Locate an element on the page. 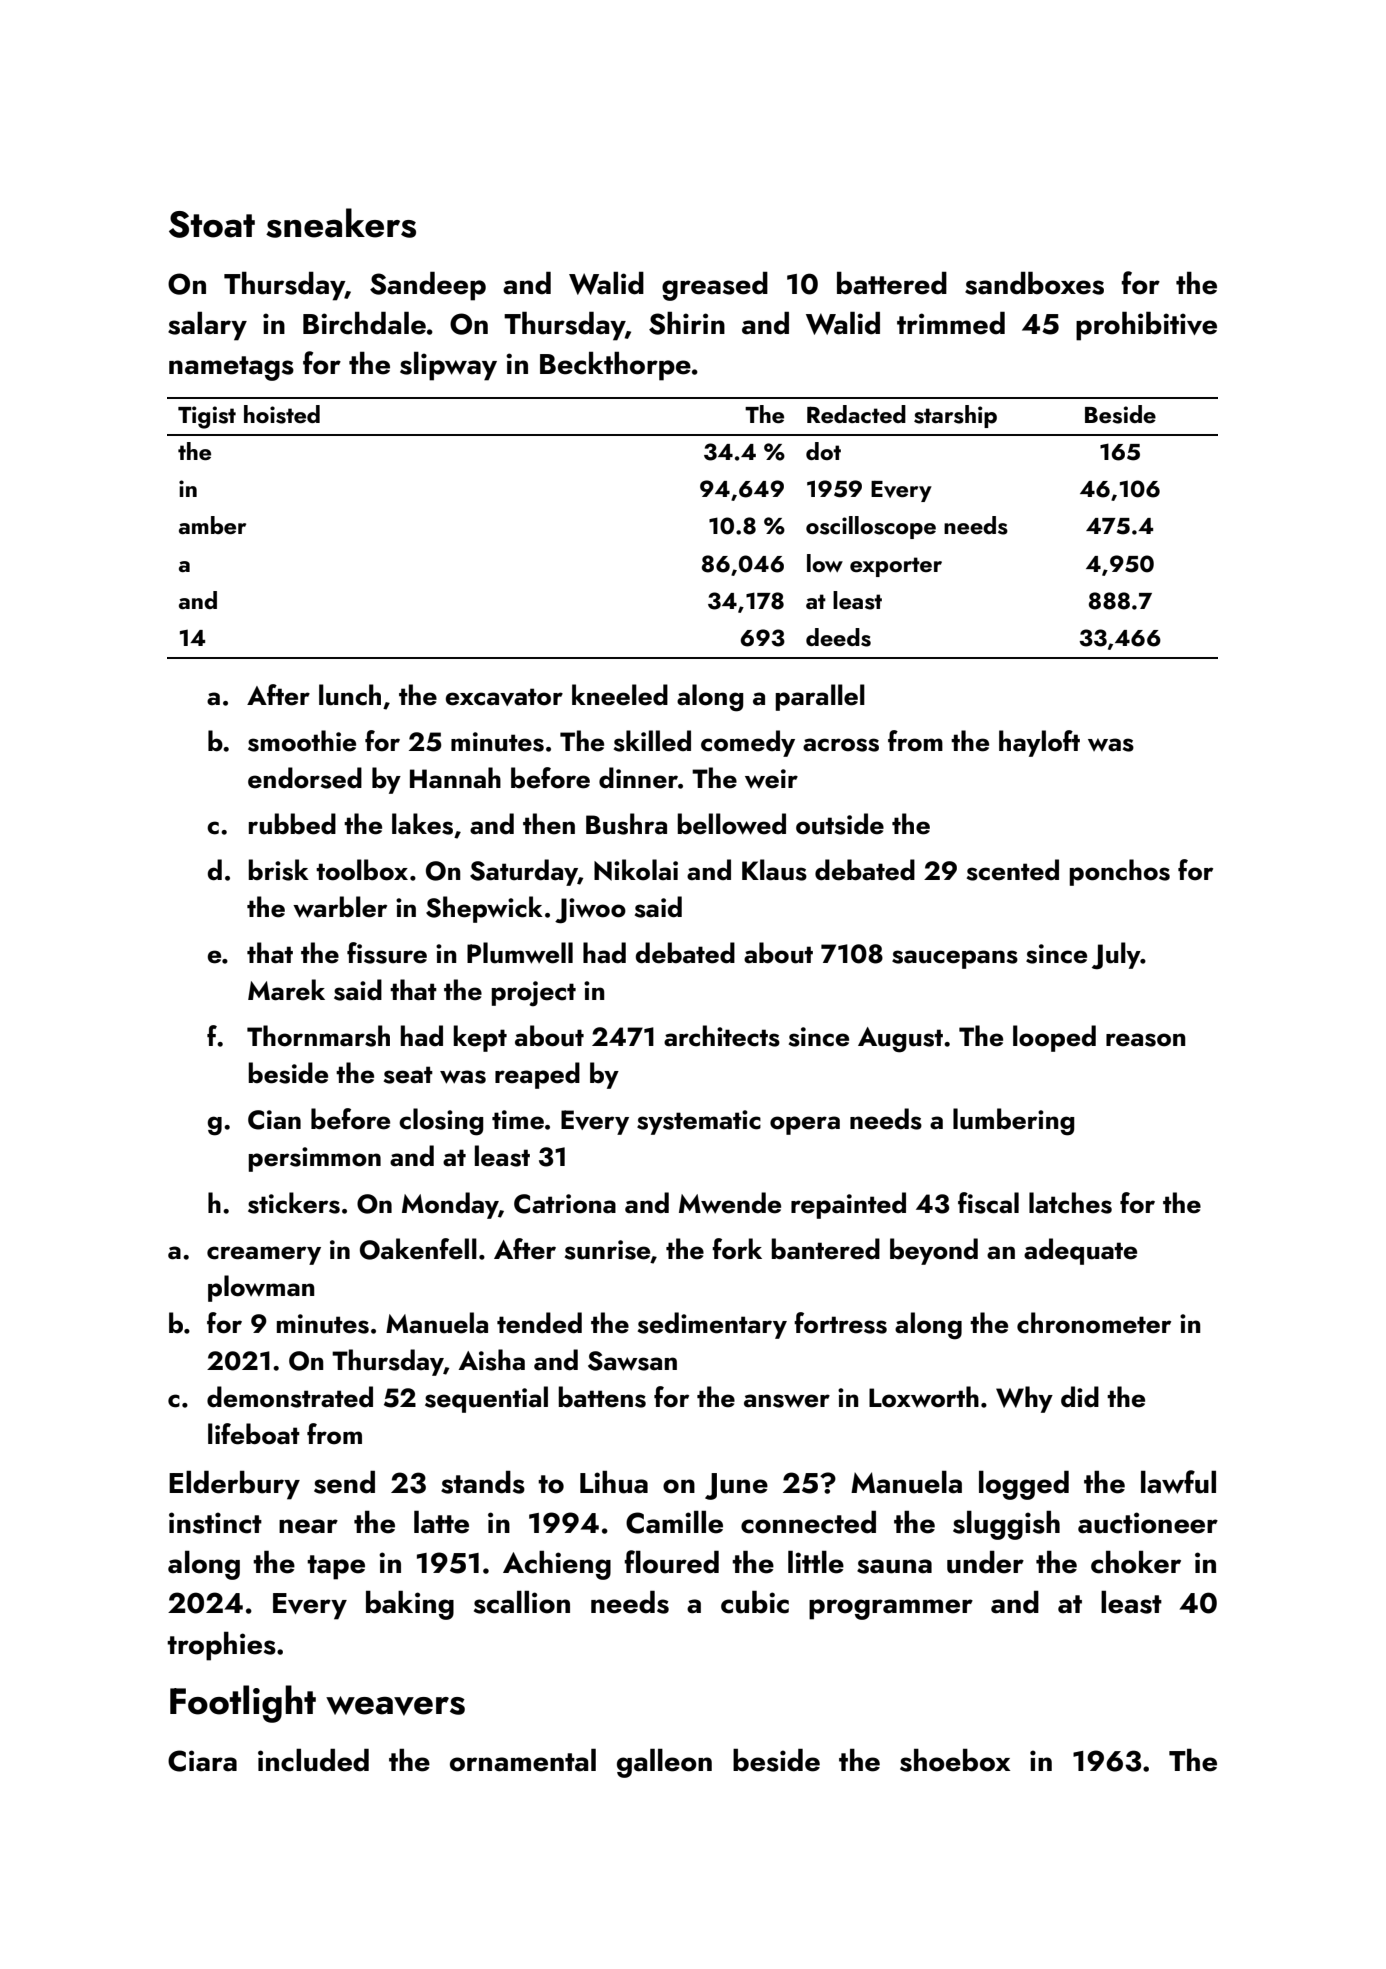 The height and width of the document is (1969, 1386). greased is located at coordinates (715, 286).
